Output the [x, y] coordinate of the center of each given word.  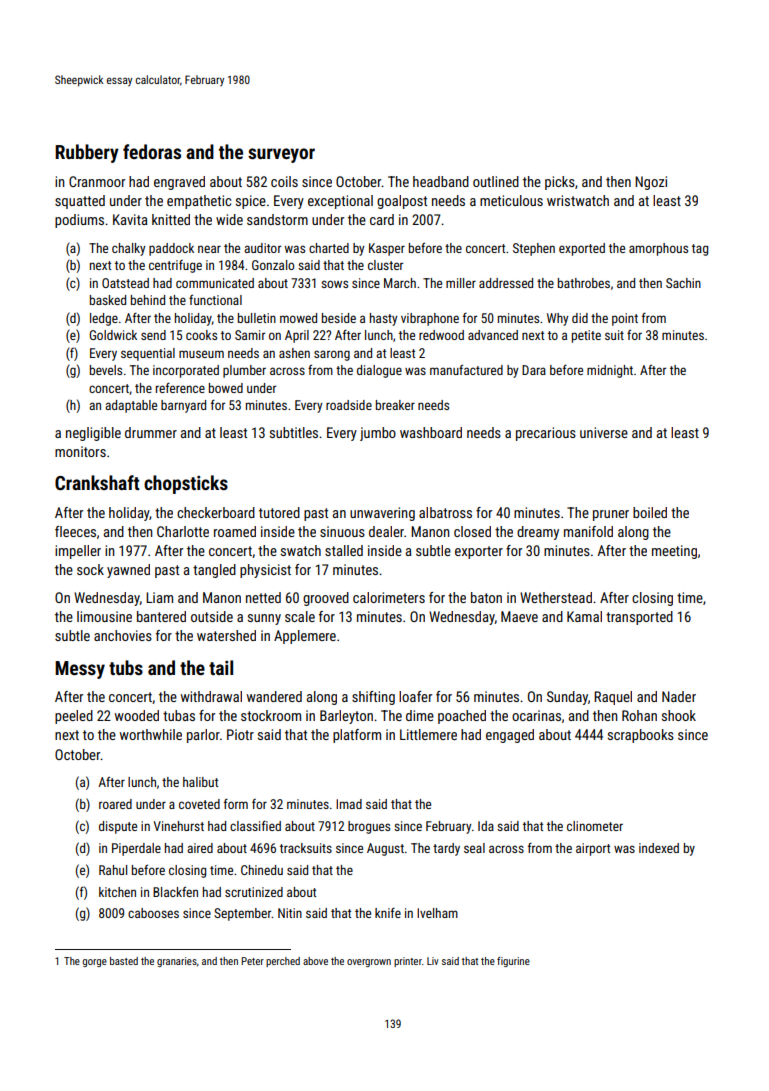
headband [441, 181]
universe [604, 432]
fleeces [75, 531]
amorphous [658, 249]
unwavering [382, 514]
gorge [95, 963]
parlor [203, 736]
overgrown [369, 963]
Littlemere [428, 734]
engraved [179, 183]
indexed [659, 848]
